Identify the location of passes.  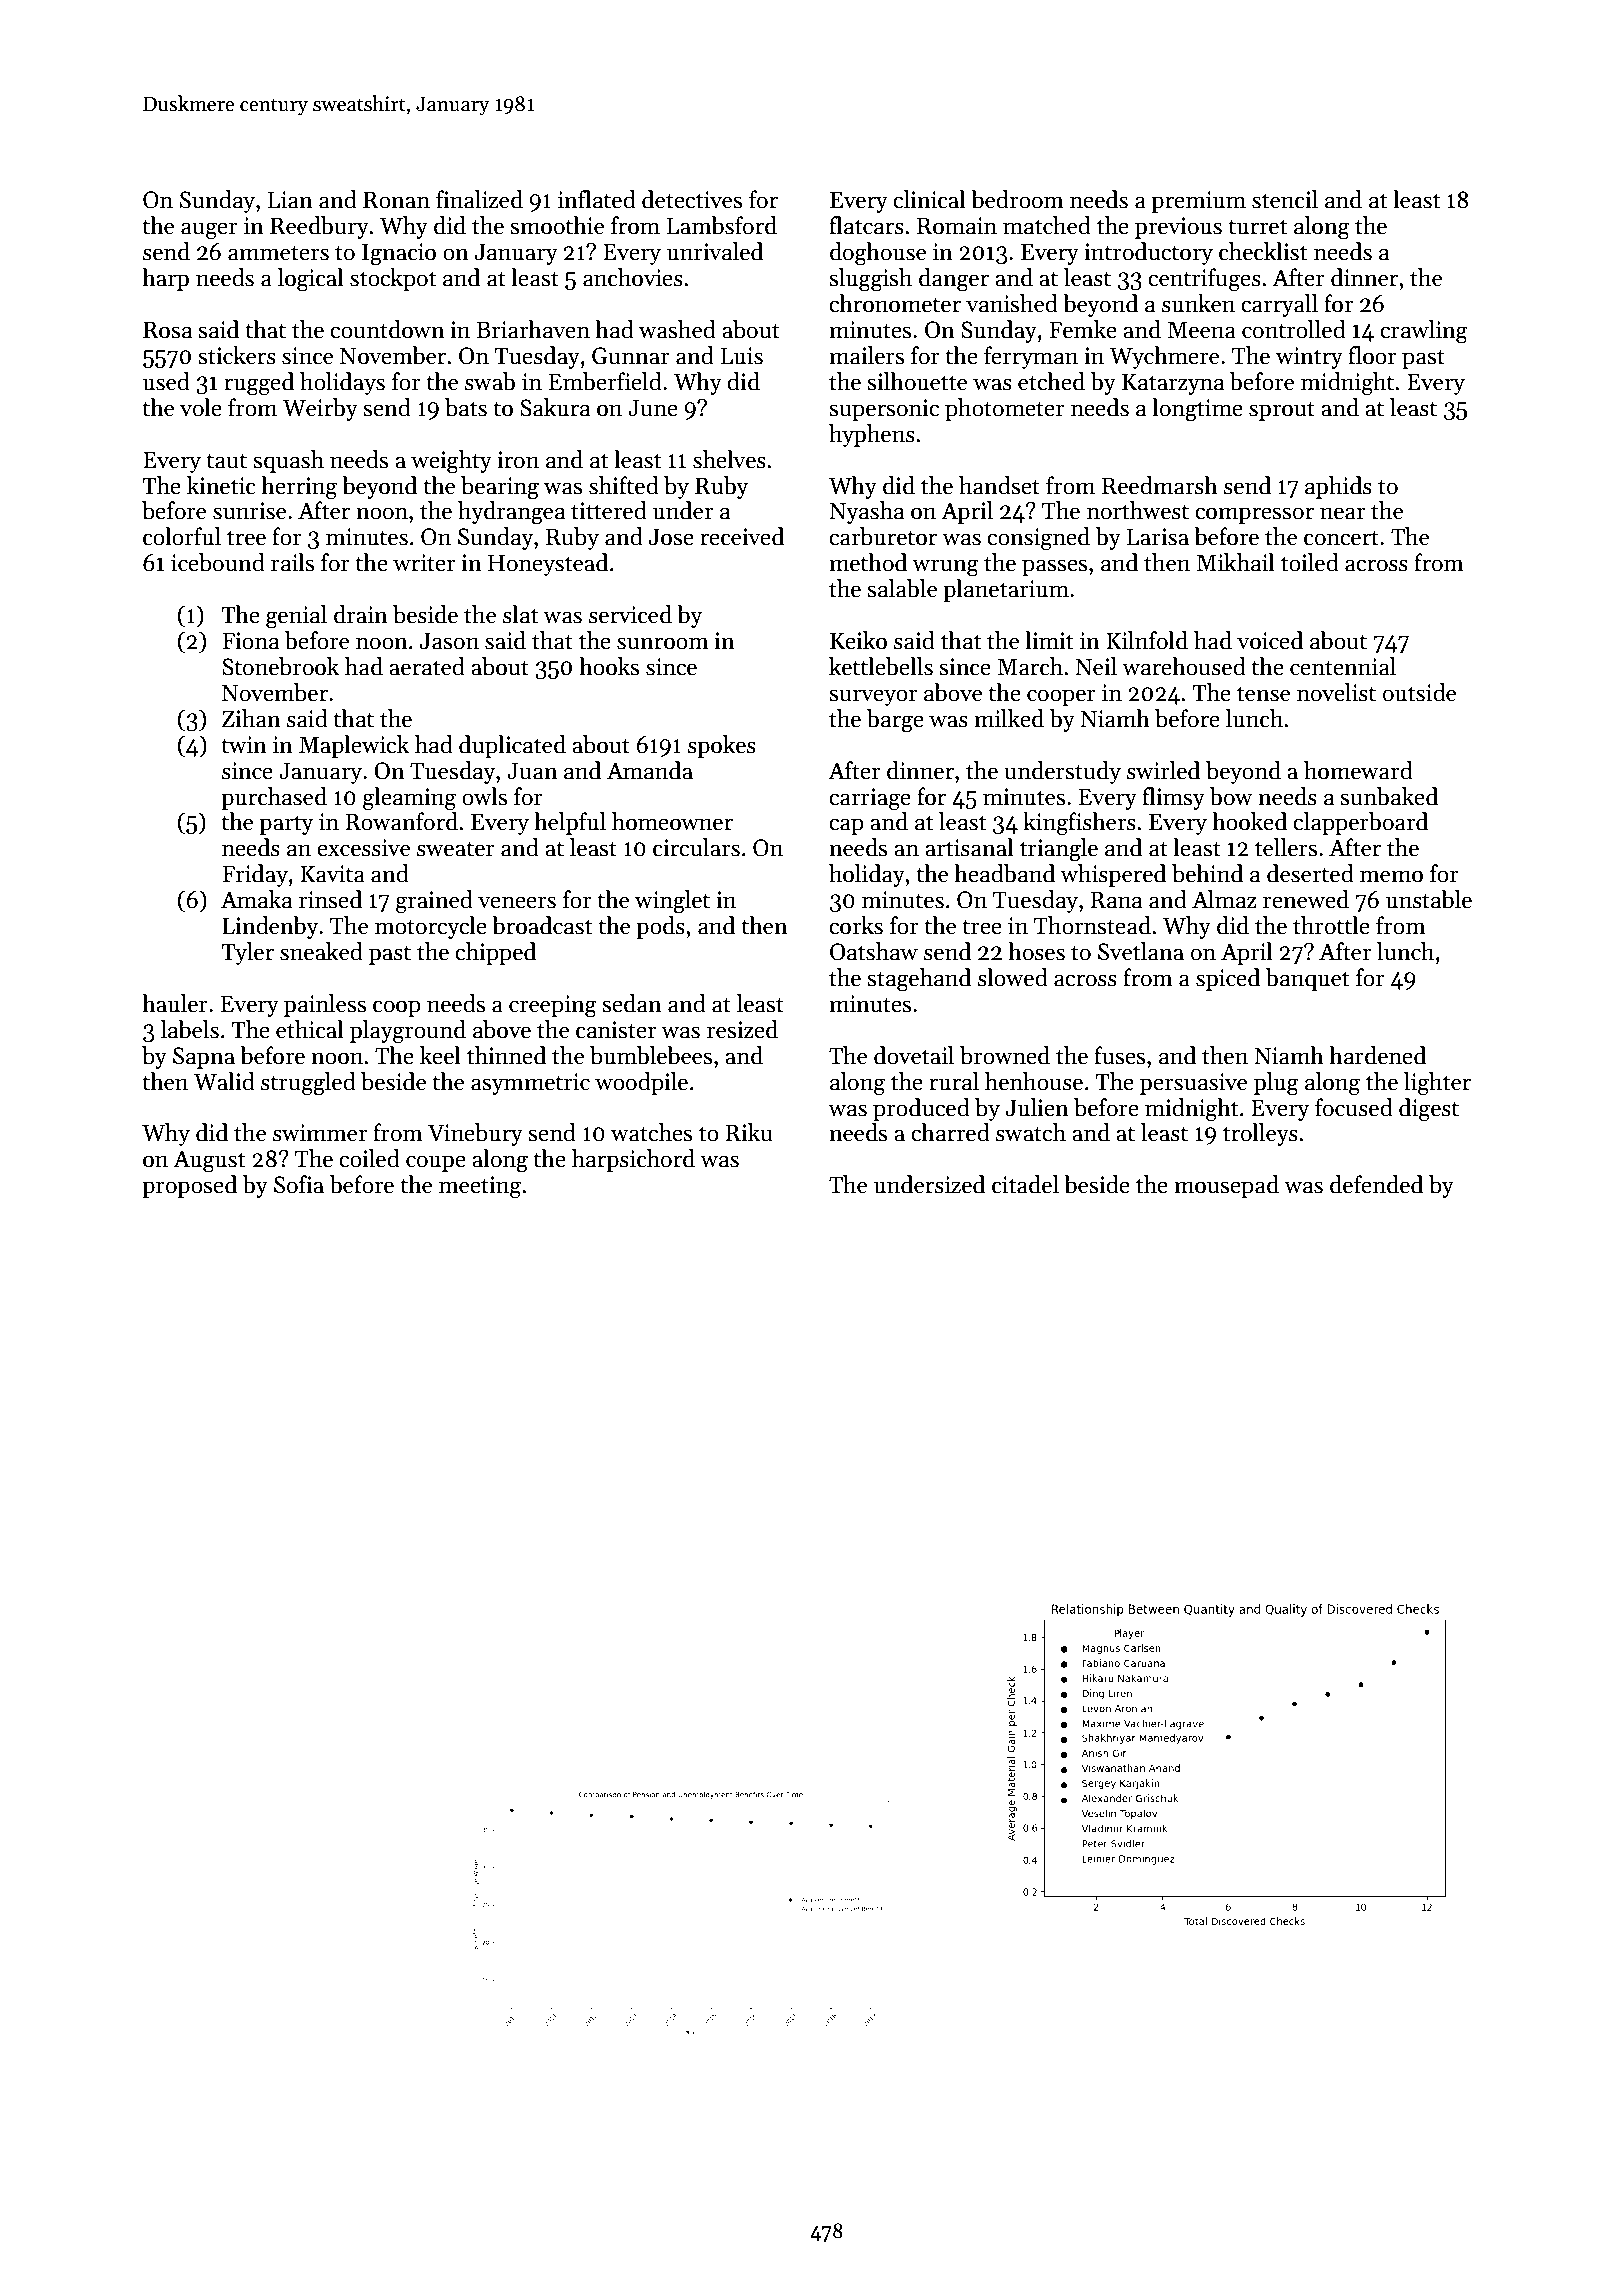
(1054, 567).
